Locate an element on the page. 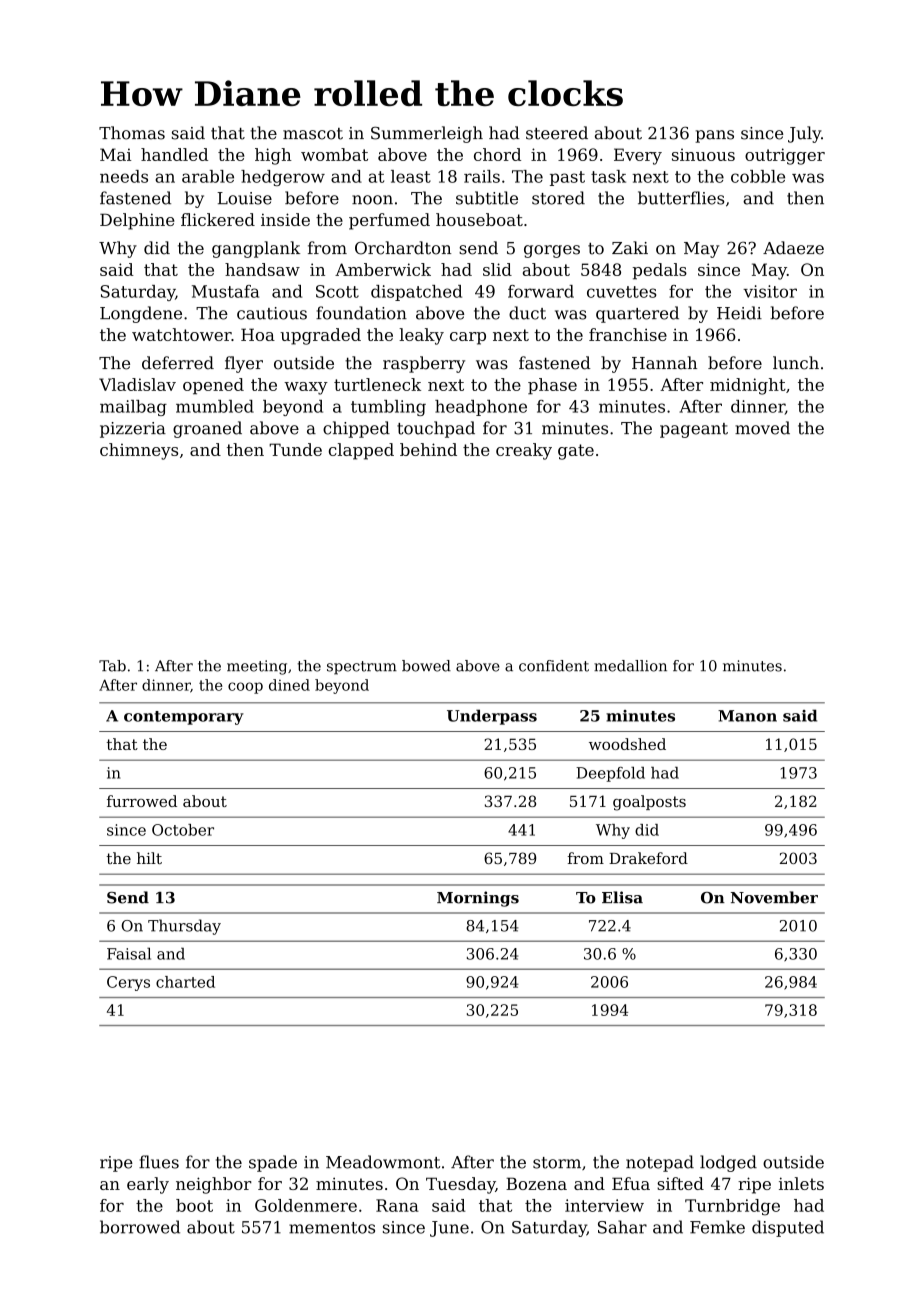  Summerleigh is located at coordinates (427, 134).
